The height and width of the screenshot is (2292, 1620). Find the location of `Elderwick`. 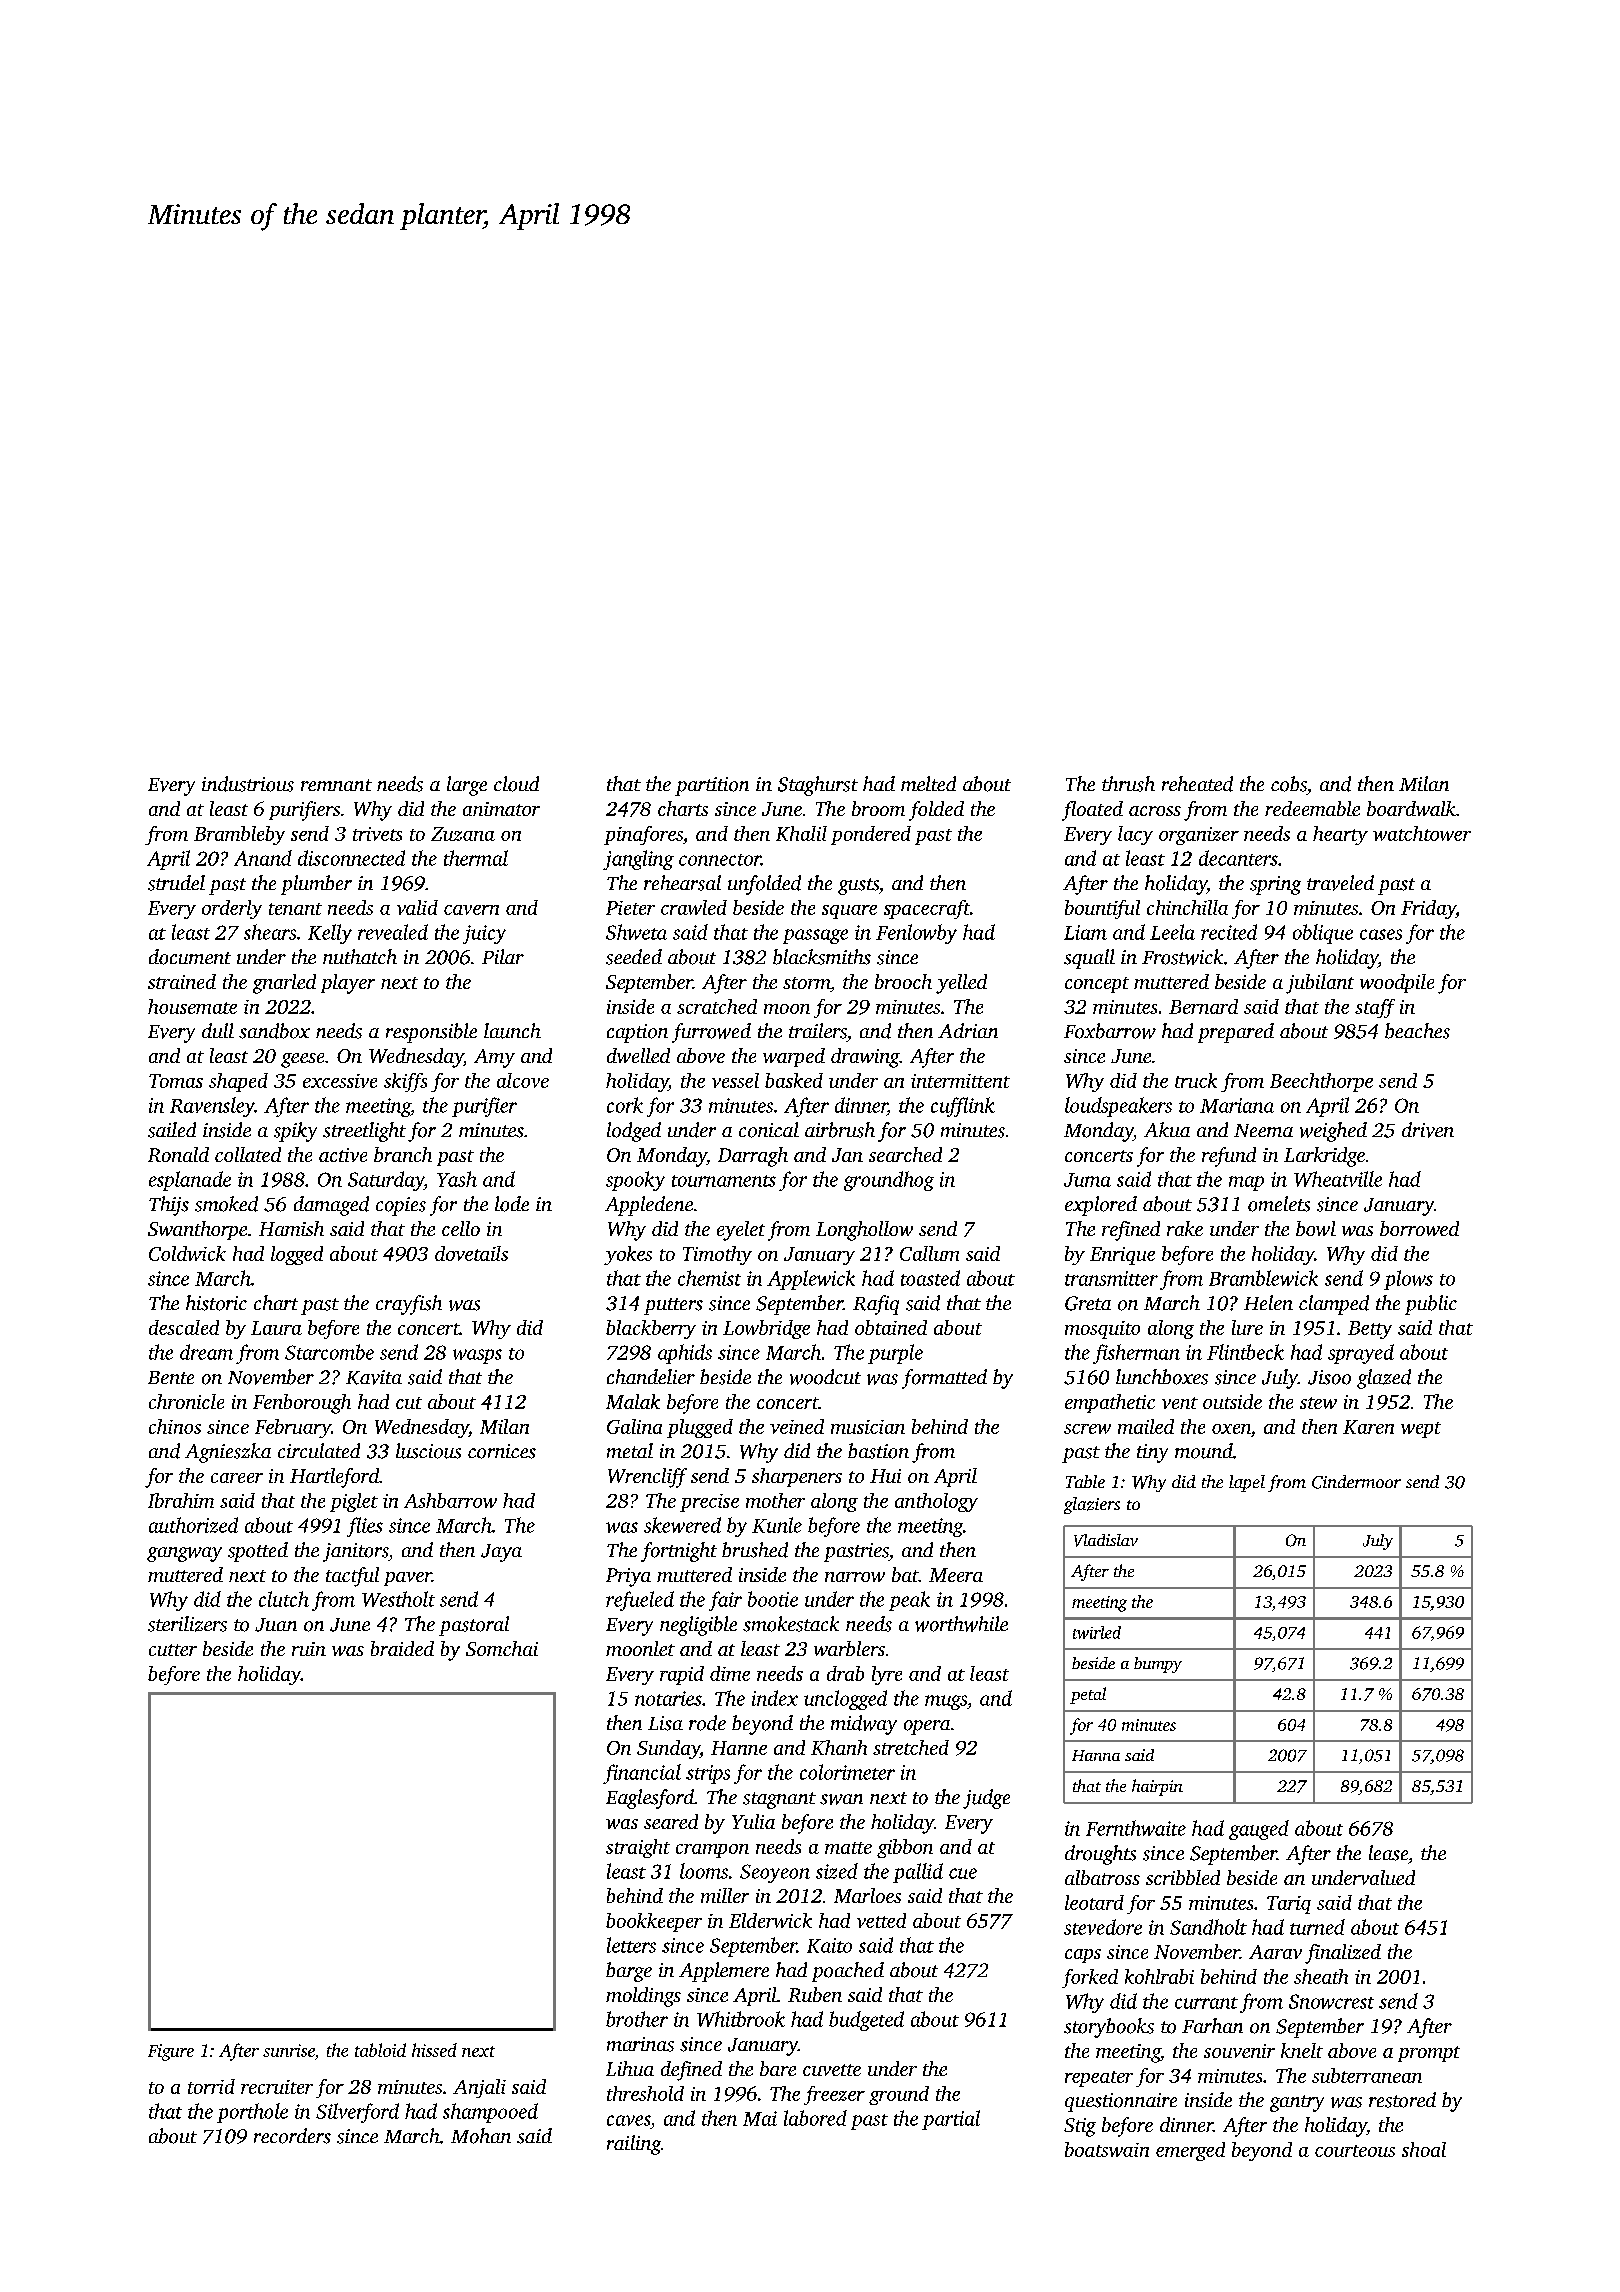

Elderwick is located at coordinates (770, 1920).
